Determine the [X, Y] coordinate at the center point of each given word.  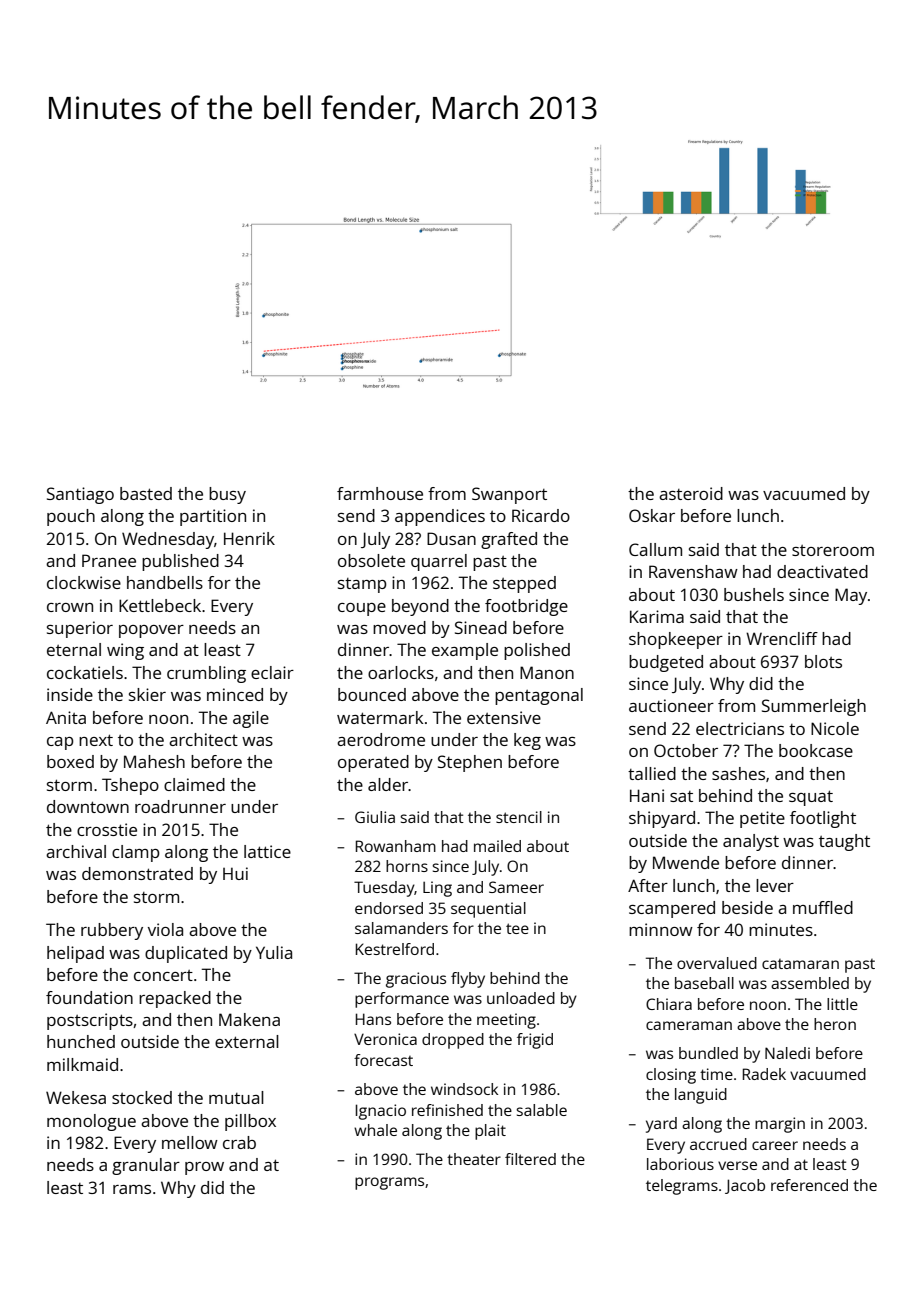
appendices [440, 517]
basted [146, 493]
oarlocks [401, 672]
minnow [661, 929]
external [247, 1041]
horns [407, 866]
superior [80, 629]
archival [76, 851]
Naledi [787, 1053]
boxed [70, 761]
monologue [91, 1122]
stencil [519, 817]
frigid [535, 1041]
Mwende [686, 862]
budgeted [666, 663]
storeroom [833, 550]
